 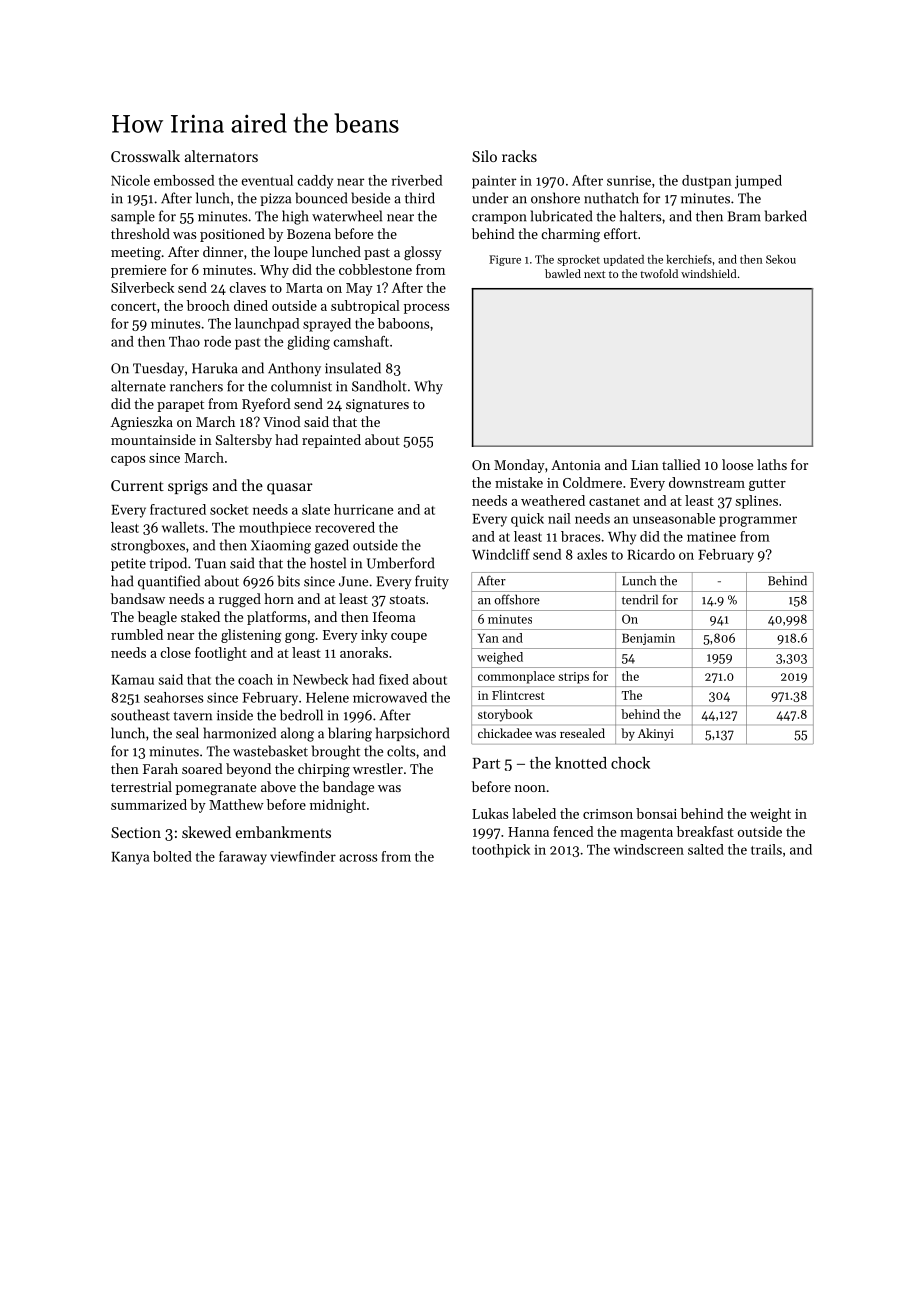 I want to click on bolted, so click(x=172, y=856).
